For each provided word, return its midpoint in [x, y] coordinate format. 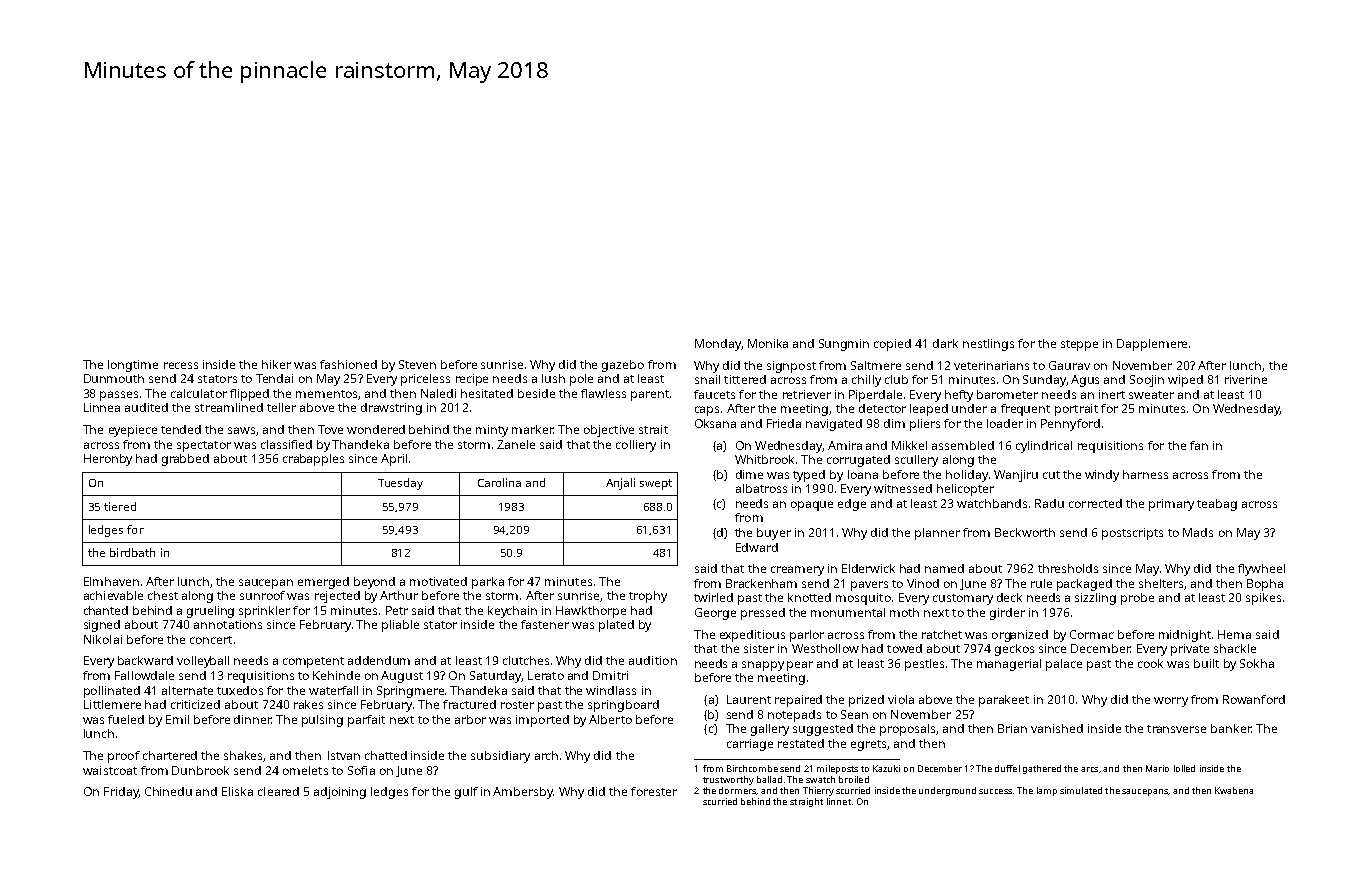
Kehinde [336, 675]
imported [542, 721]
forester [654, 791]
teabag [1217, 505]
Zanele [516, 444]
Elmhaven [111, 581]
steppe [1079, 345]
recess [181, 365]
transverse [1176, 729]
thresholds [1068, 568]
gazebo [623, 366]
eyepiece [133, 431]
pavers [869, 586]
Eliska [237, 791]
